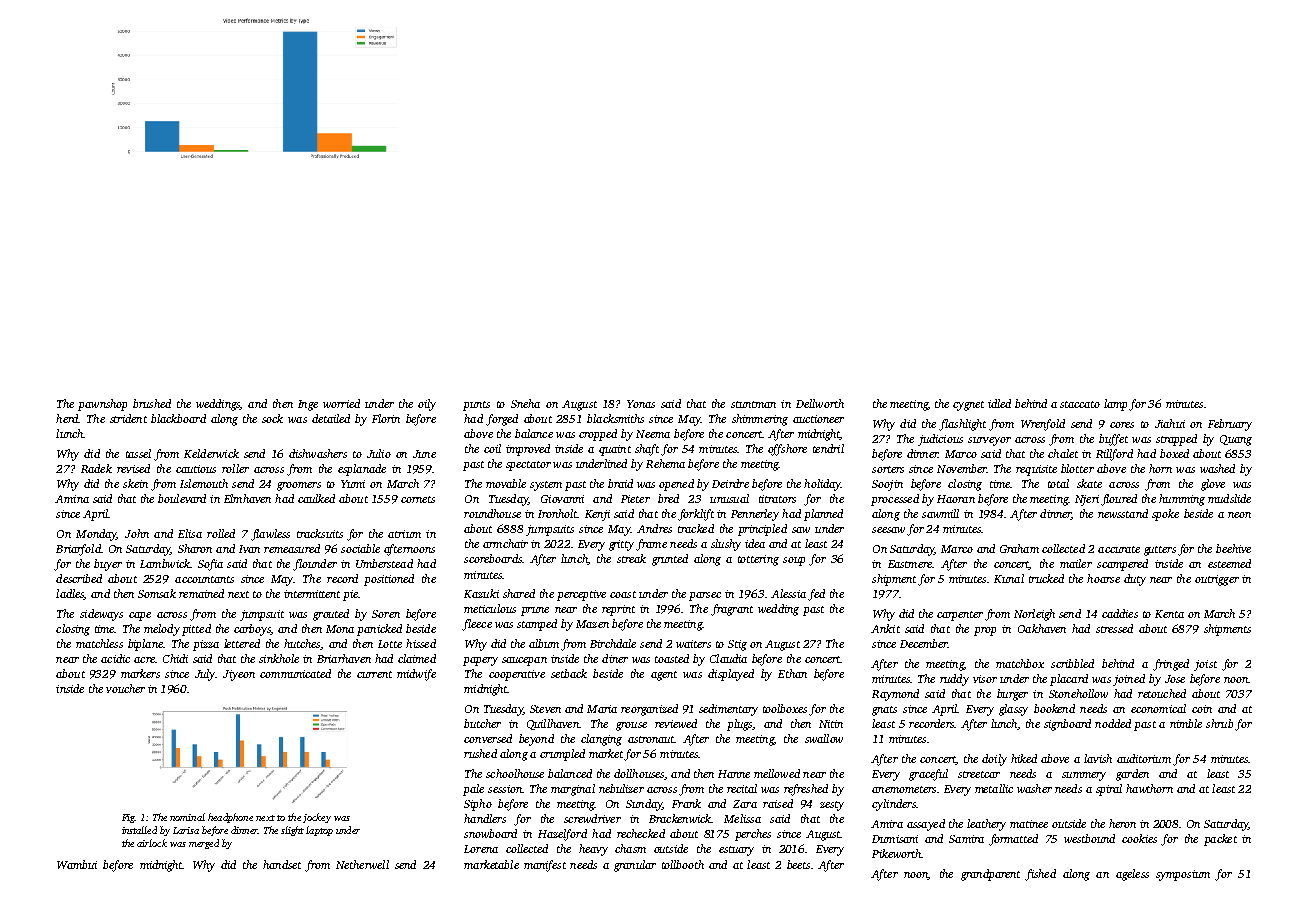 The image size is (1308, 924). What do you see at coordinates (1170, 423) in the document?
I see `Jiahui` at bounding box center [1170, 423].
